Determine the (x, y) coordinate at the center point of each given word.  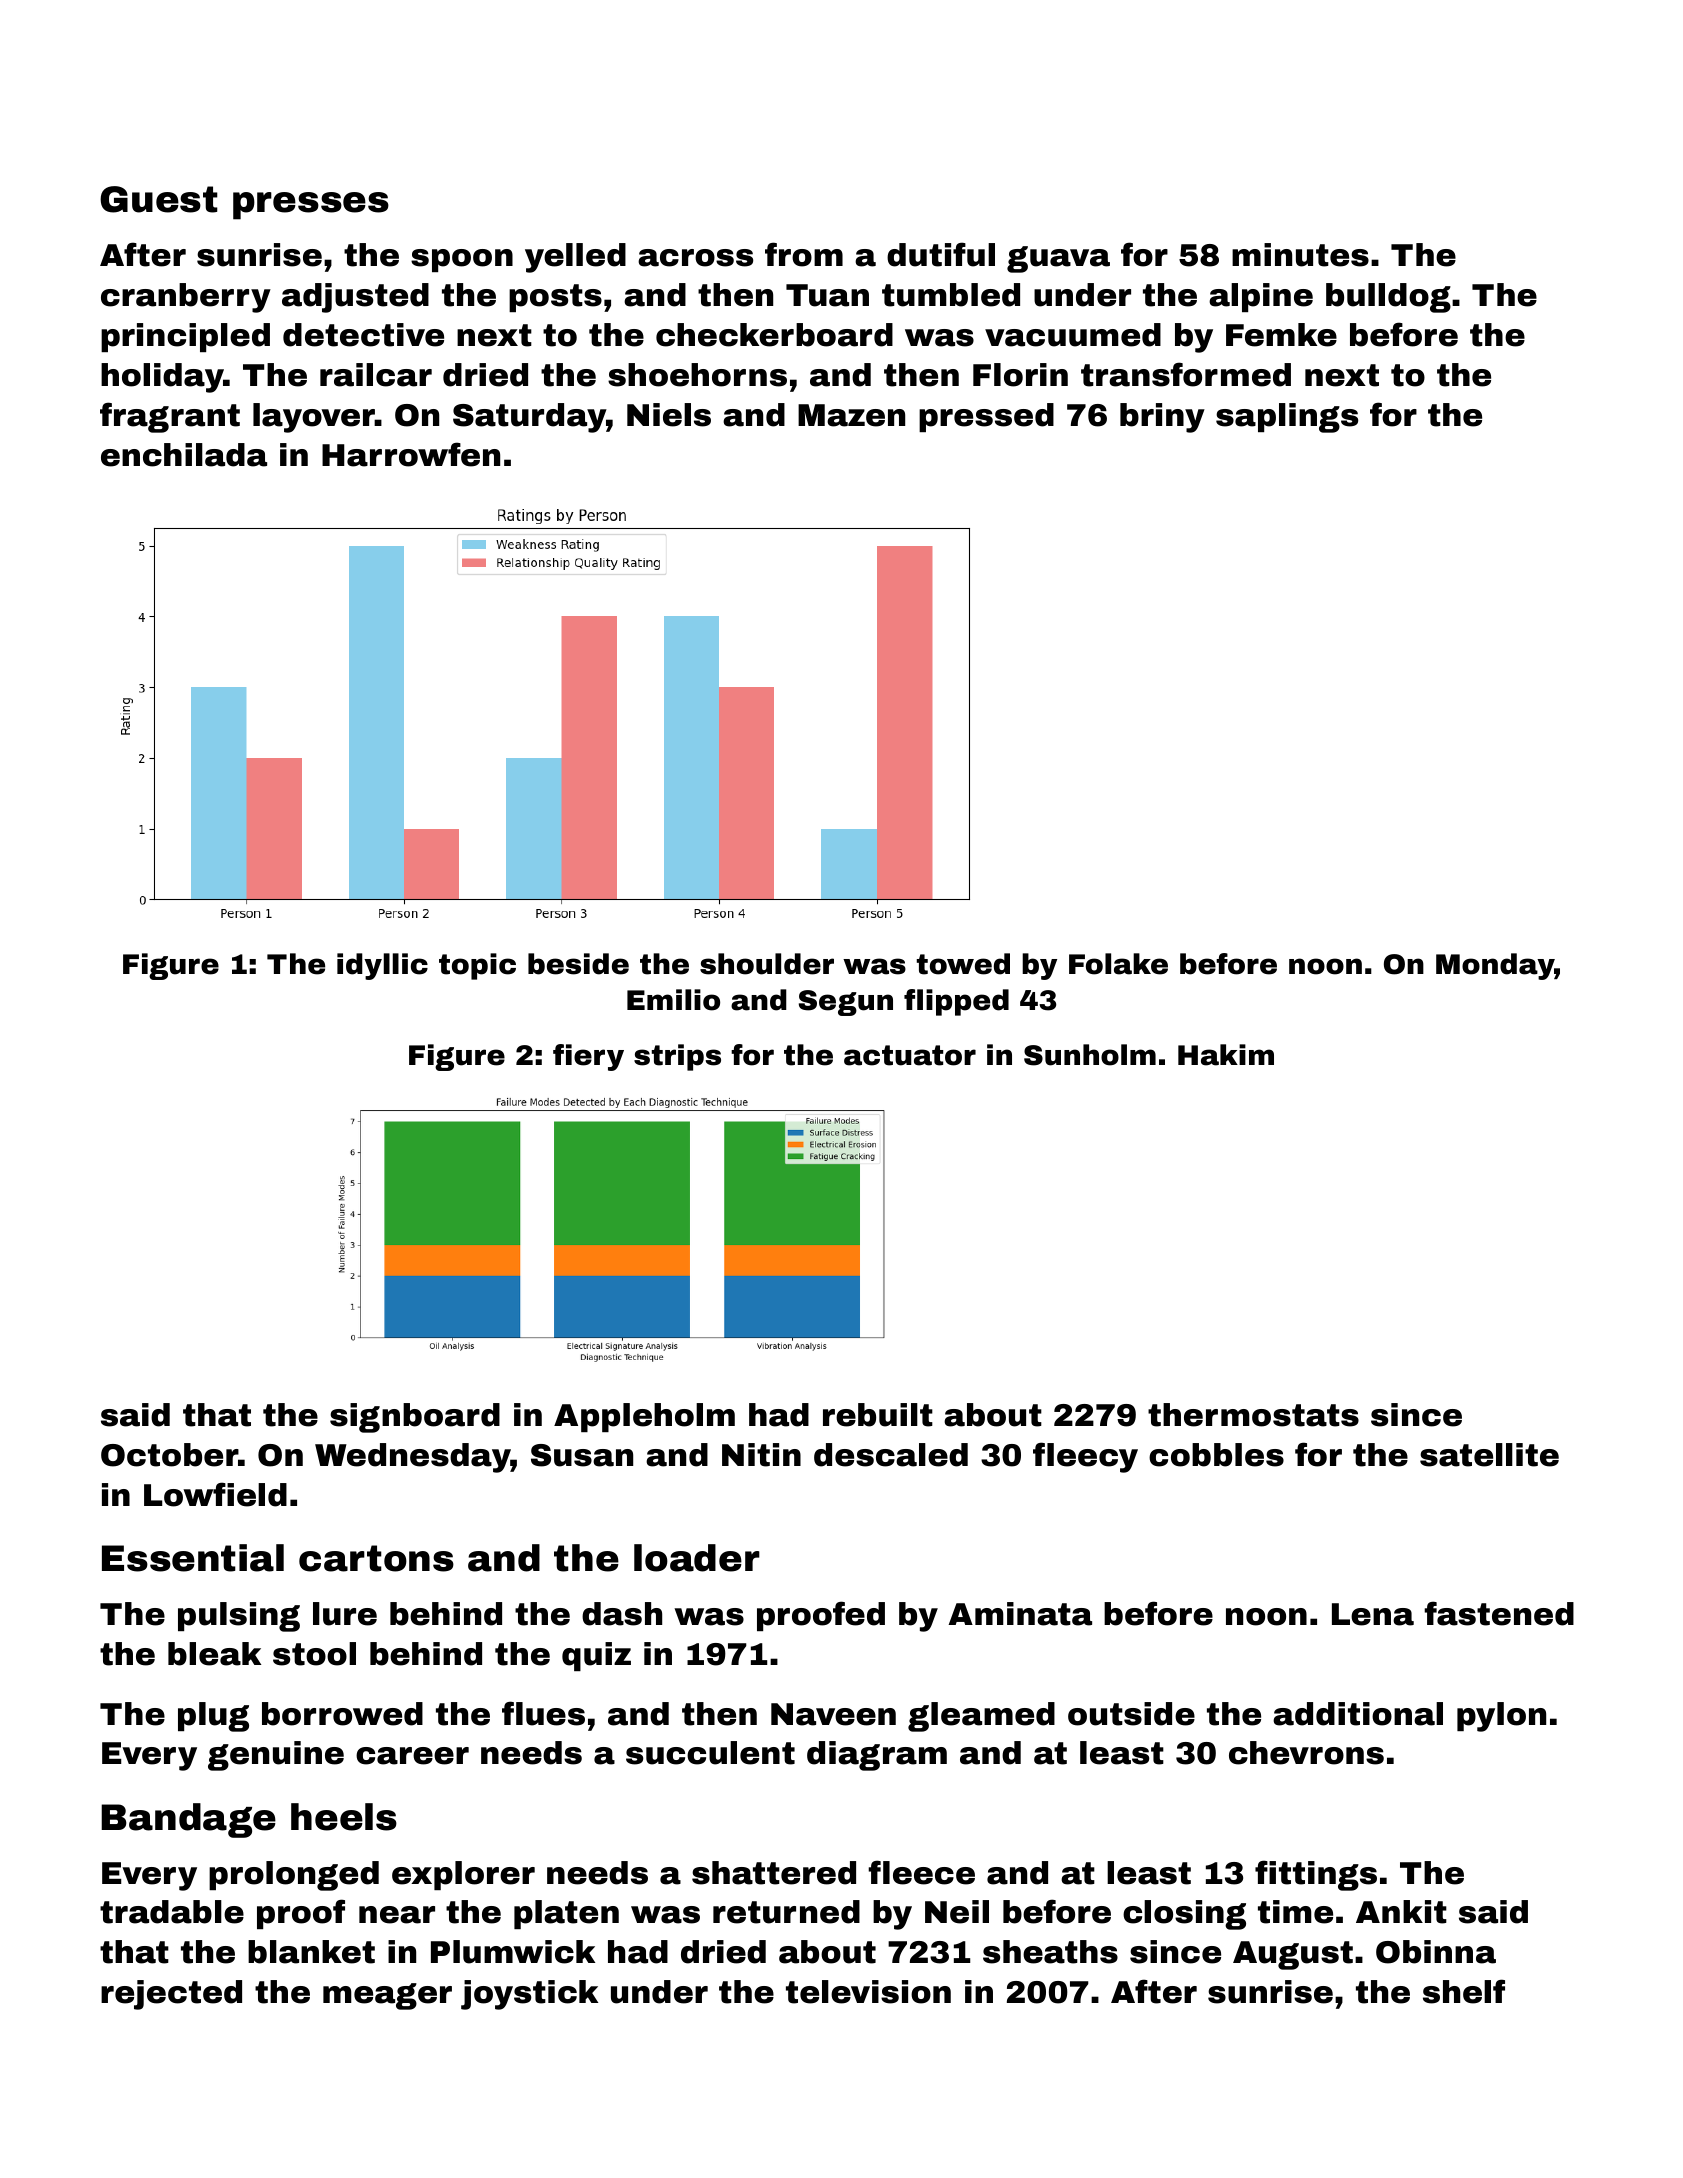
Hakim (1226, 1055)
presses (311, 206)
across (695, 258)
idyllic (382, 966)
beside (578, 964)
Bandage (188, 1820)
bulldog (1388, 298)
